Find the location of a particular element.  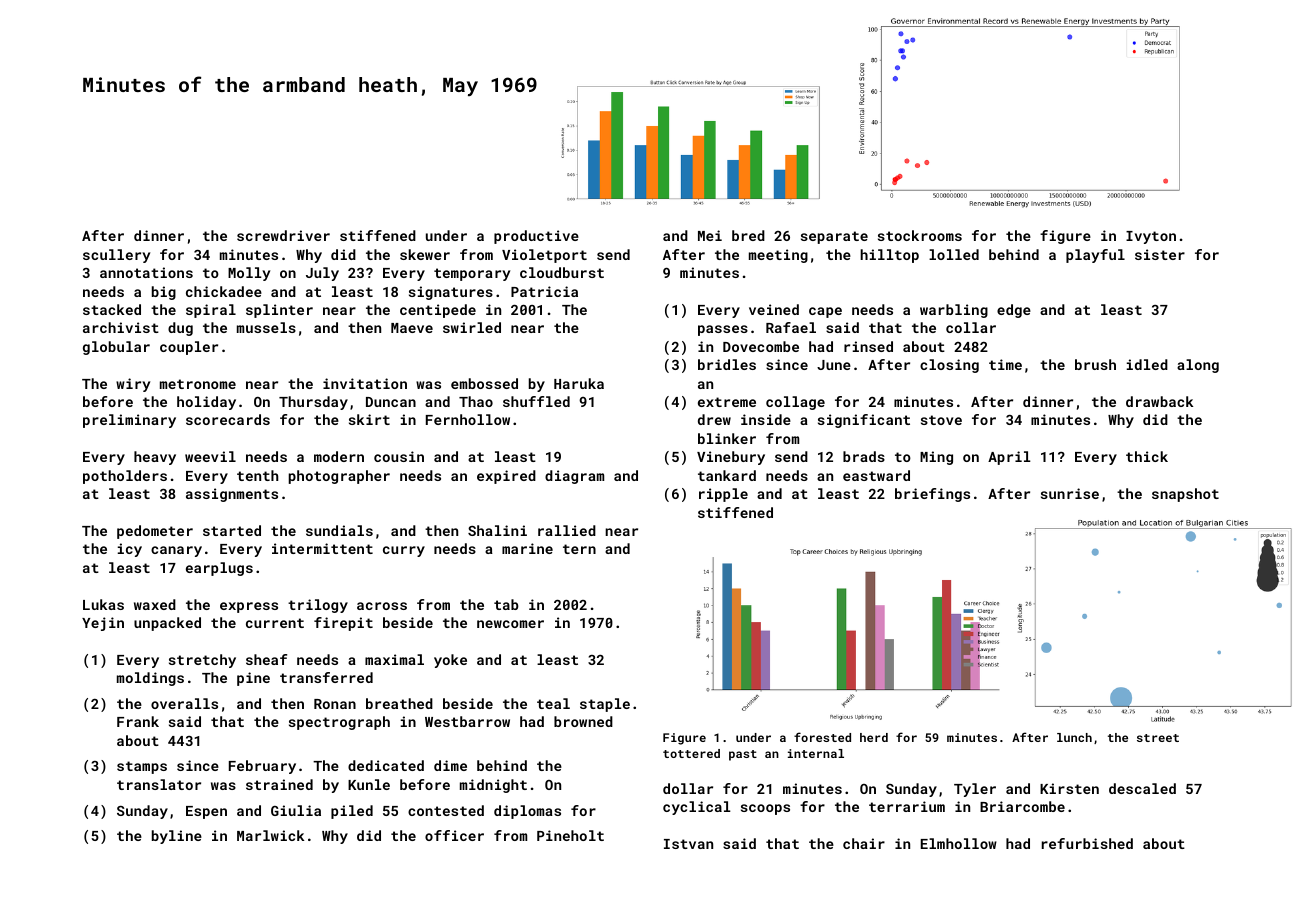

Marlwick is located at coordinates (270, 835).
